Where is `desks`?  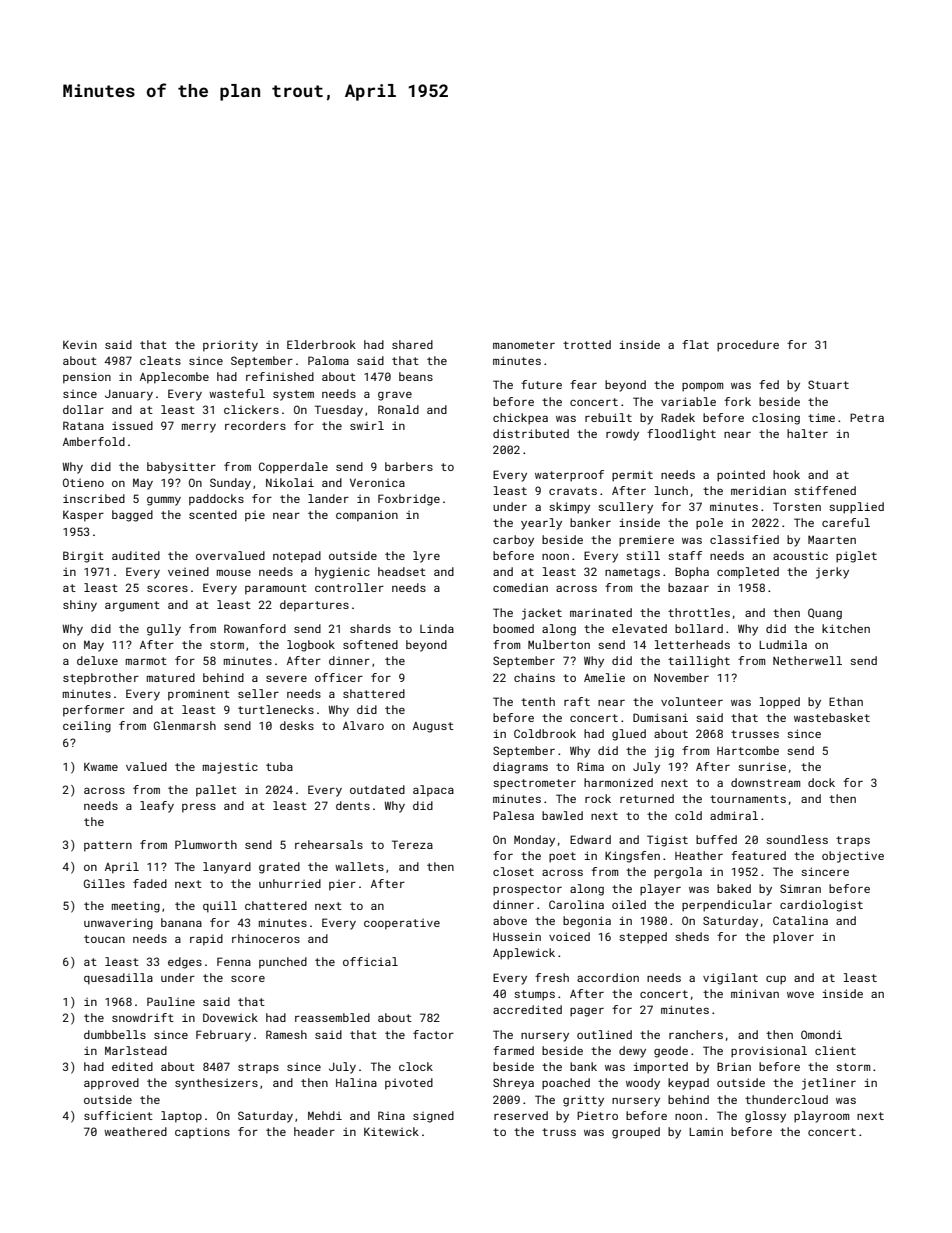 desks is located at coordinates (297, 725).
